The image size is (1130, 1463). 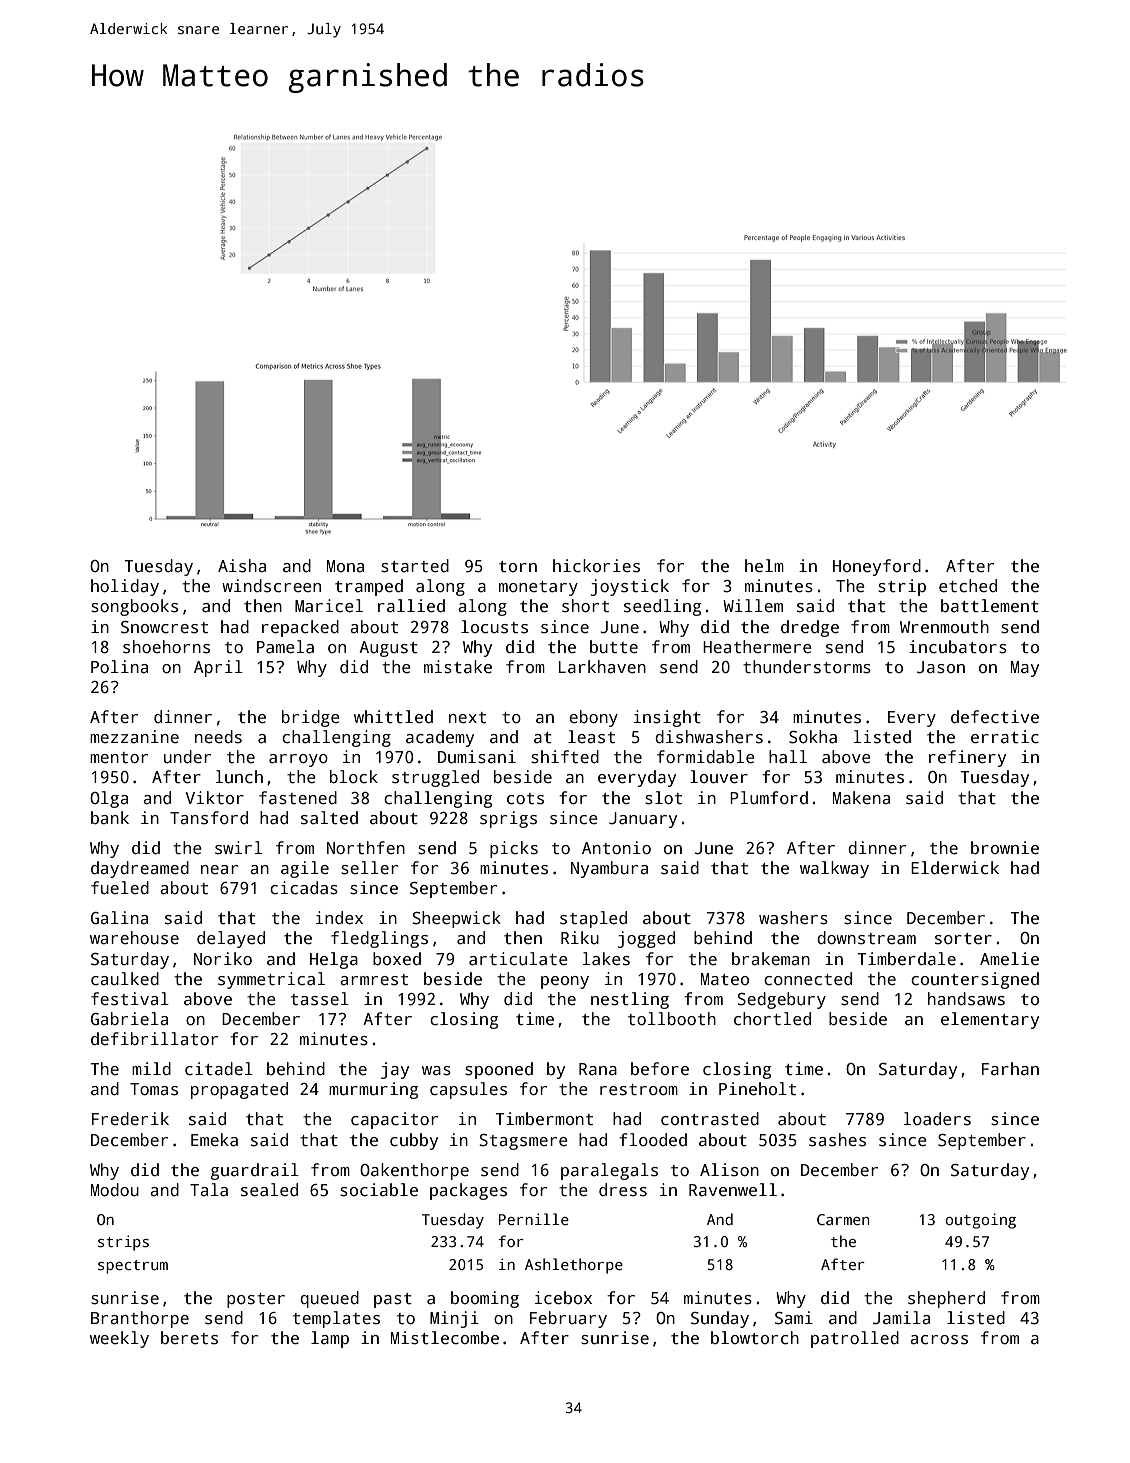 What do you see at coordinates (214, 1140) in the screenshot?
I see `Emeka` at bounding box center [214, 1140].
